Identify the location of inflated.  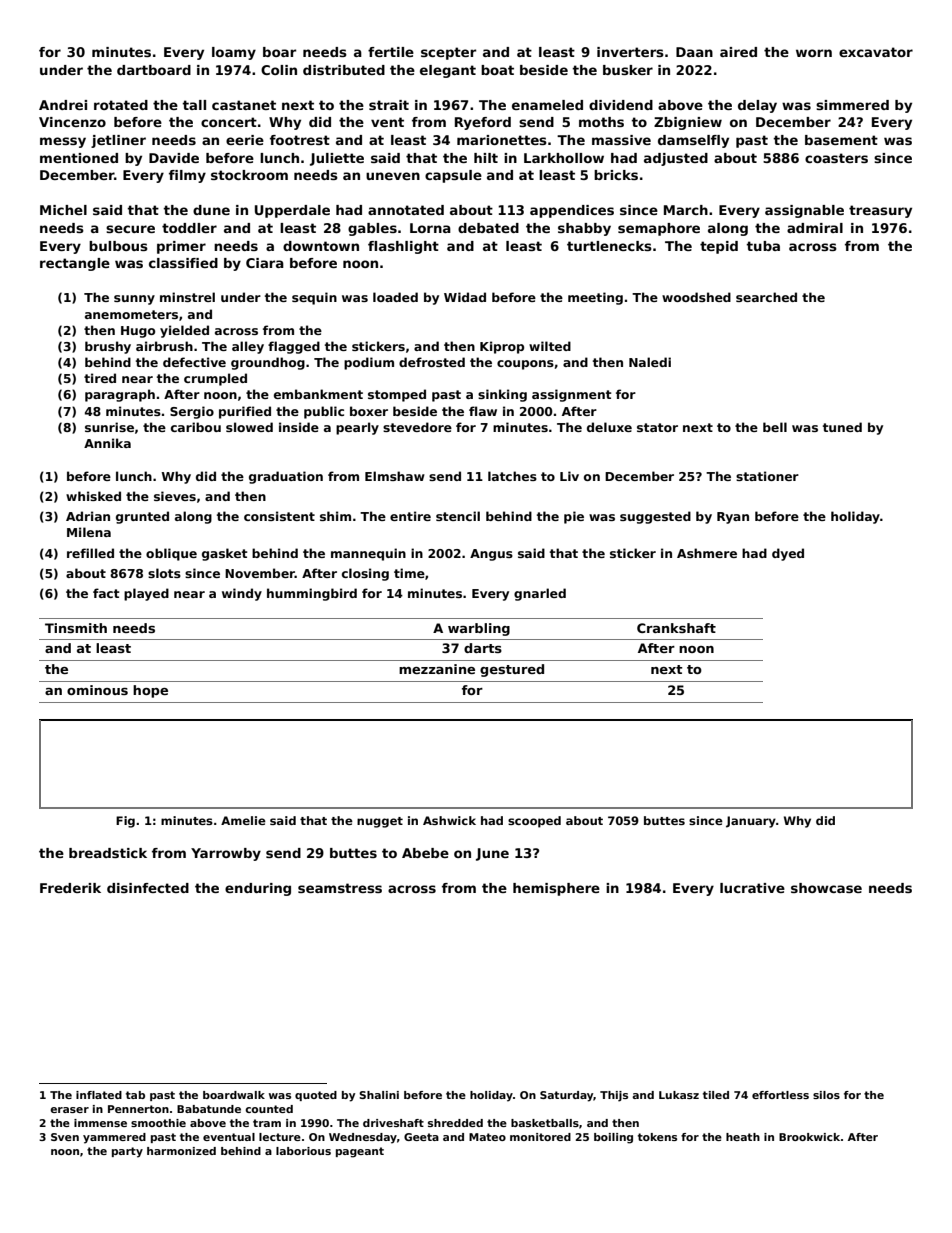
(99, 1095).
